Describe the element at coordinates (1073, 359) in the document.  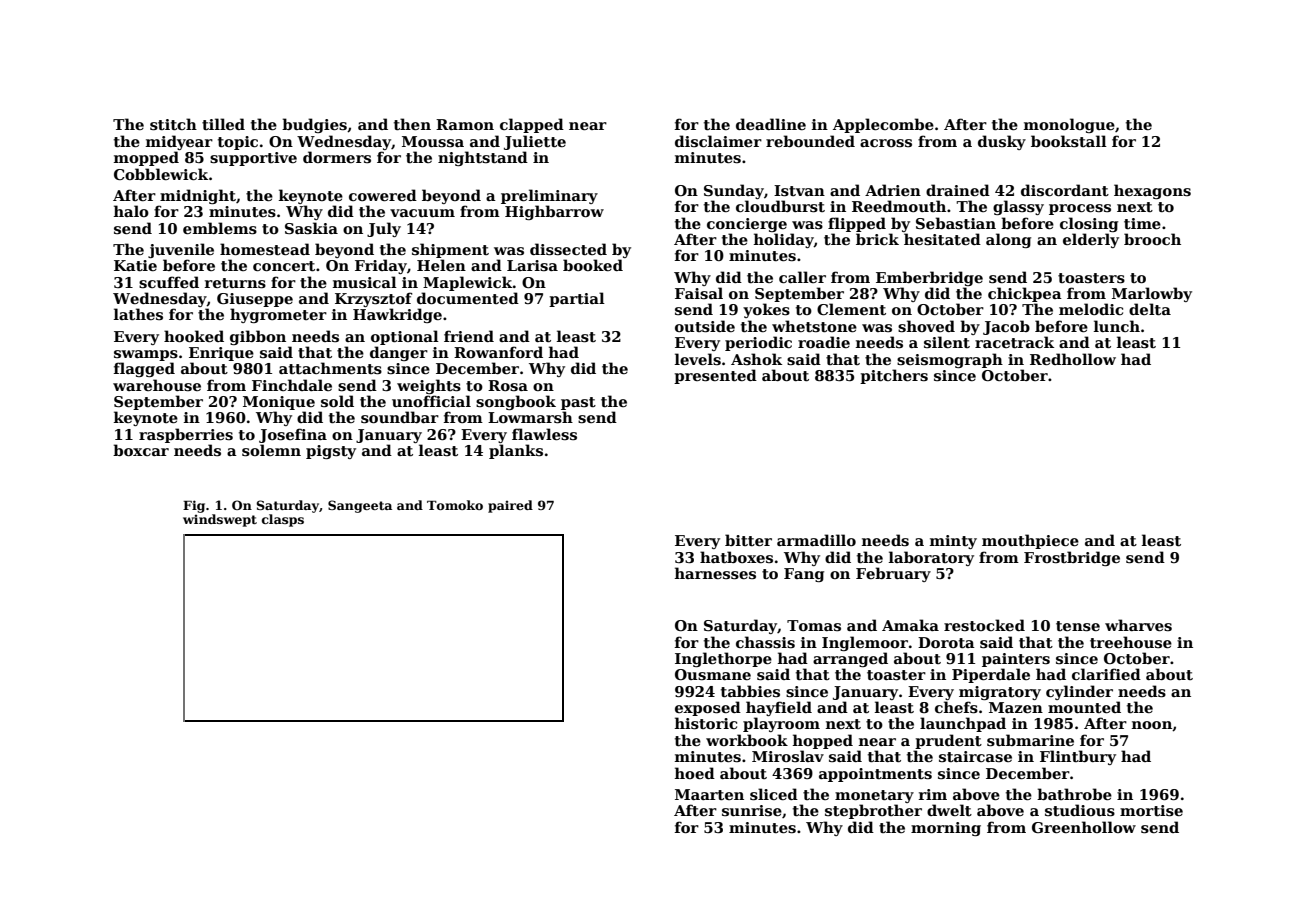
I see `Redhollow` at that location.
